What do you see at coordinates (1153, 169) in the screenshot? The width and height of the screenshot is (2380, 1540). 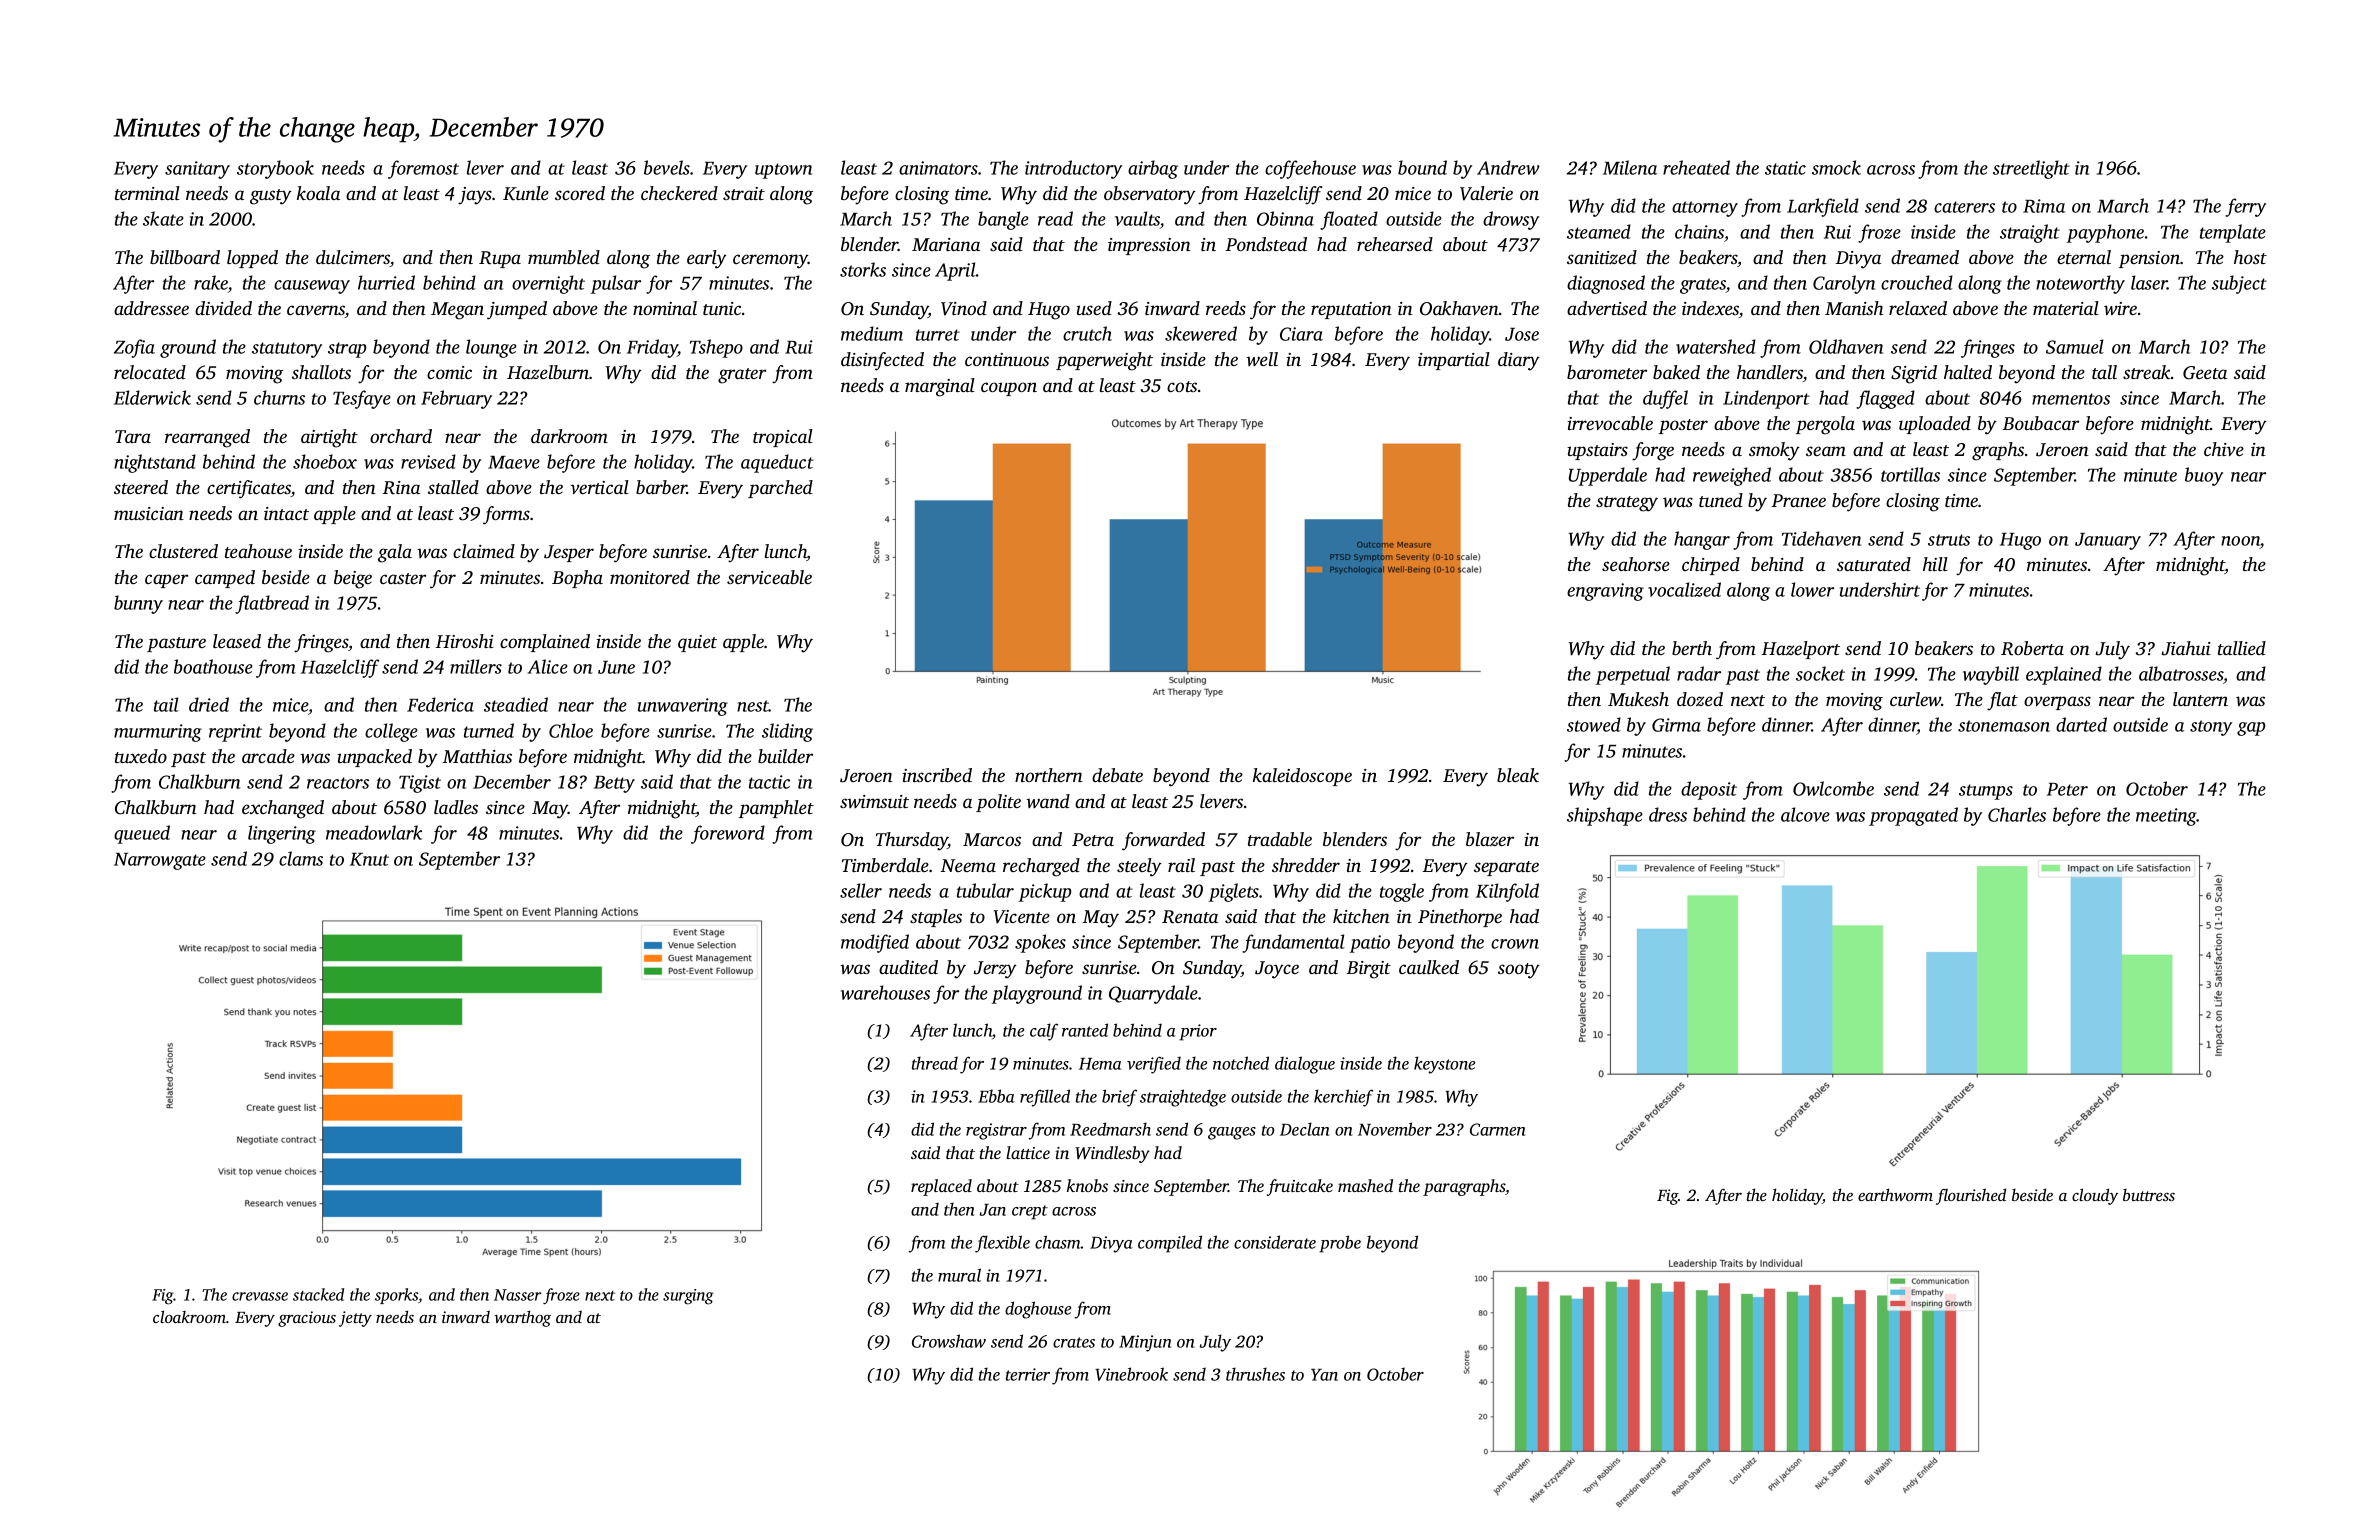 I see `airbag` at bounding box center [1153, 169].
